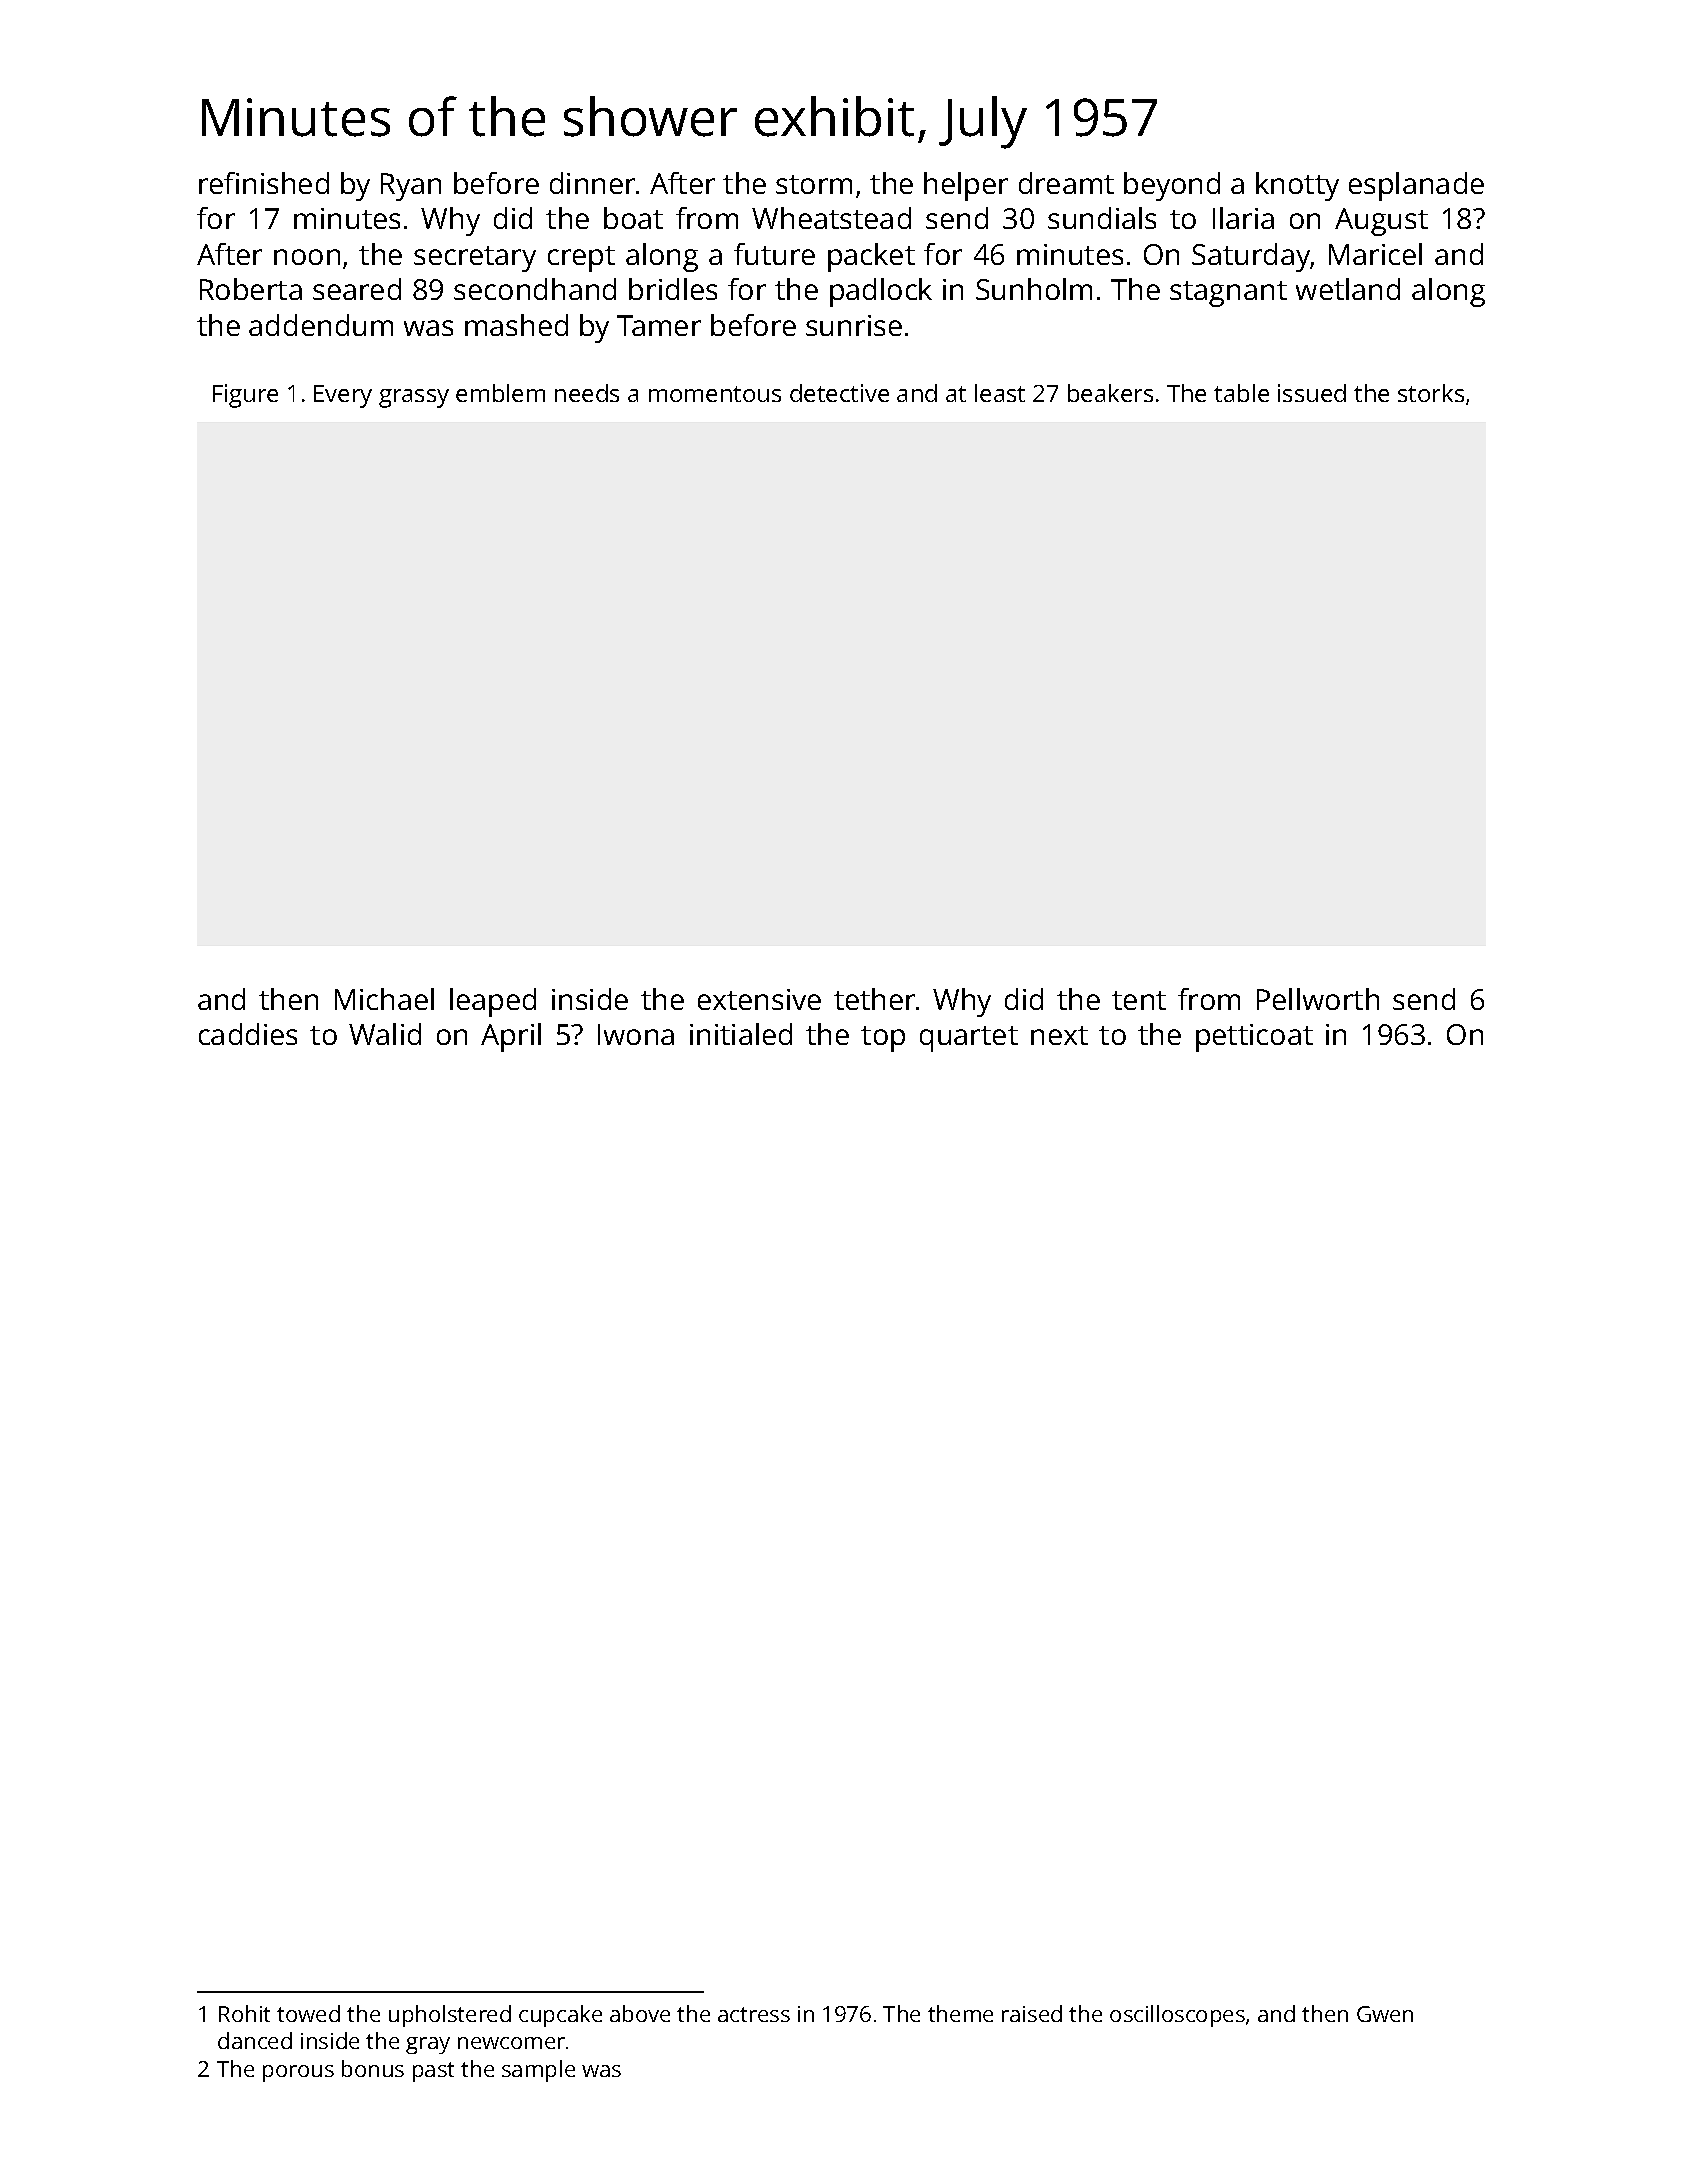  What do you see at coordinates (1254, 1038) in the image?
I see `petticoat` at bounding box center [1254, 1038].
